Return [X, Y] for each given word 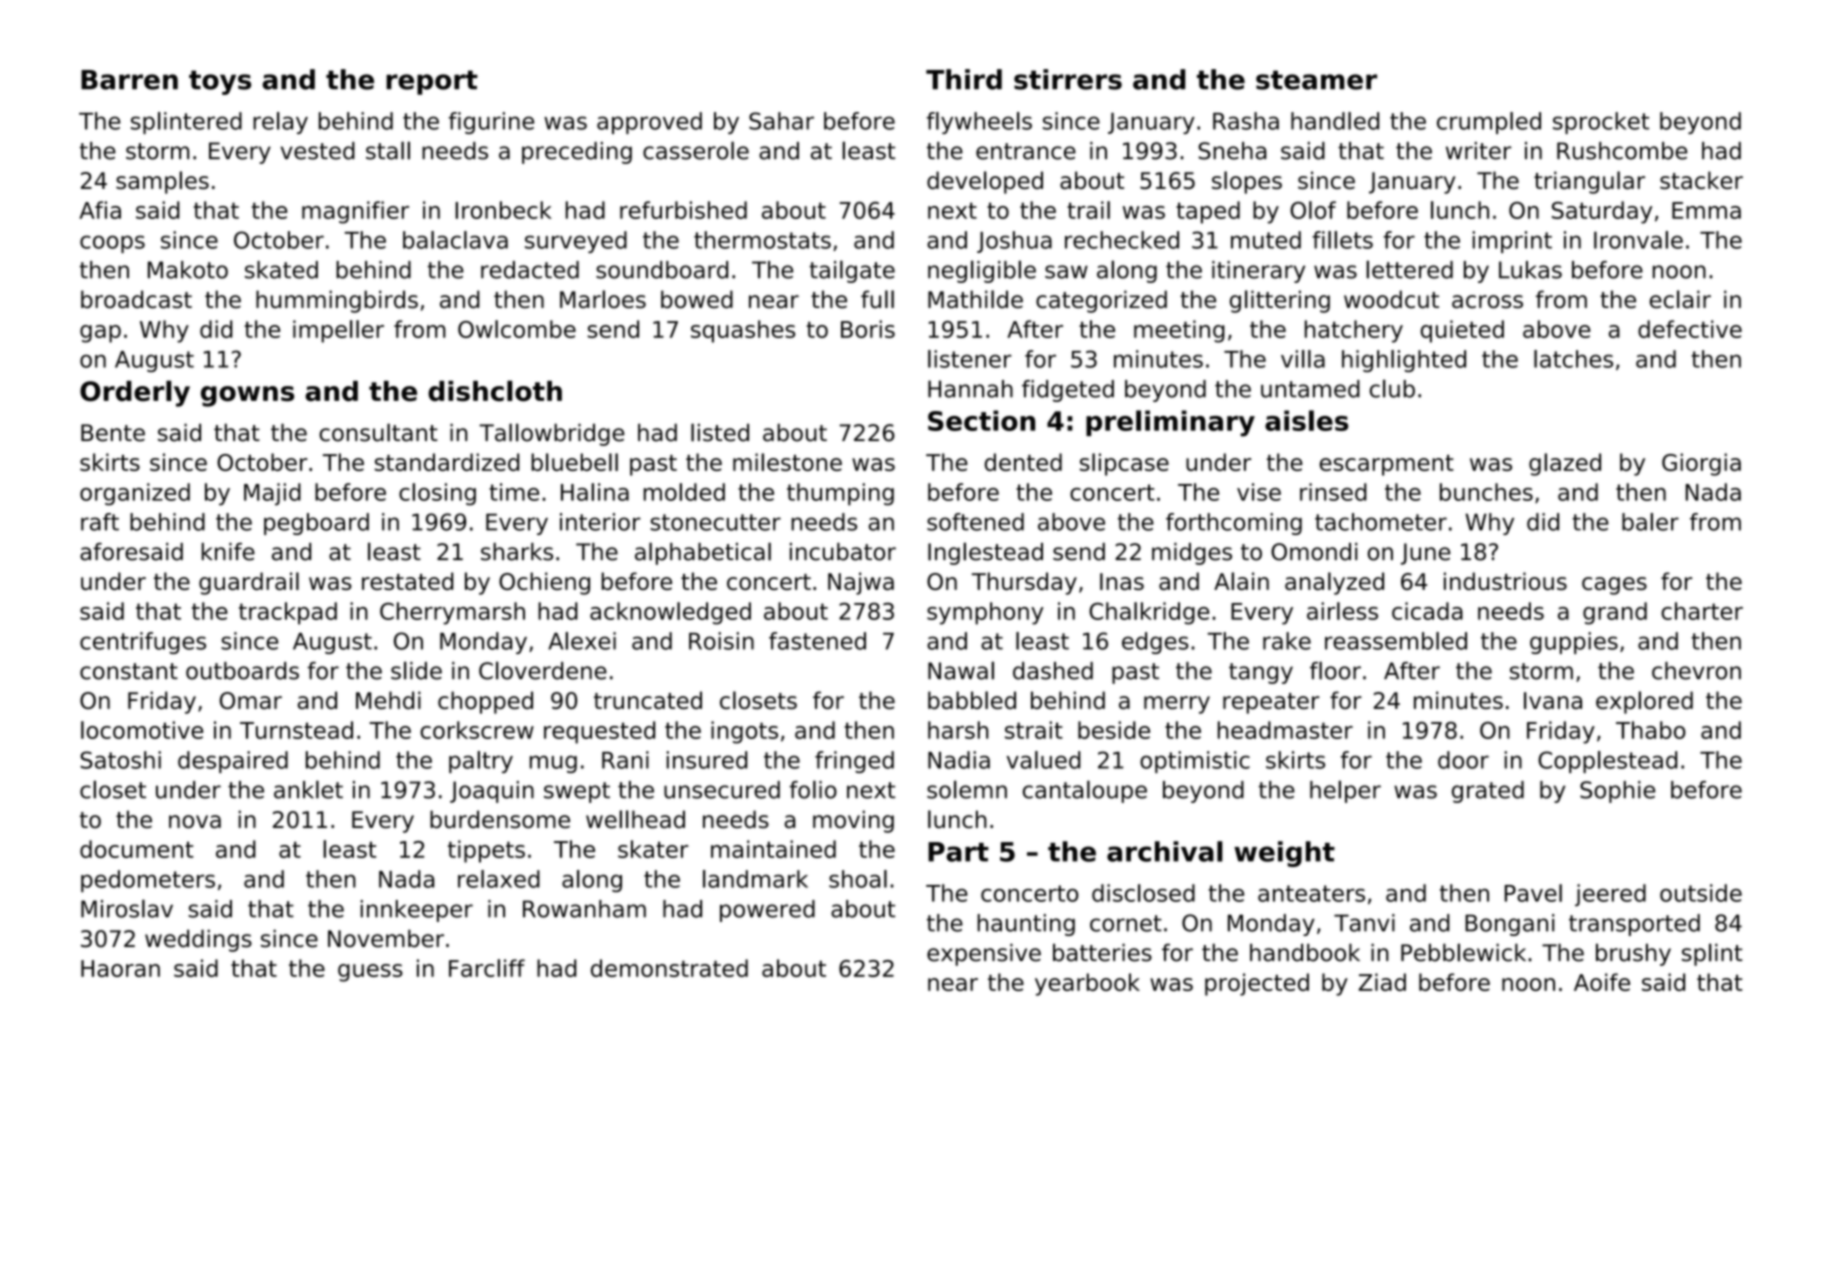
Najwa [861, 583]
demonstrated [669, 968]
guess [370, 973]
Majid [272, 494]
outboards [242, 671]
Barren [129, 80]
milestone [787, 462]
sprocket [1601, 123]
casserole [696, 150]
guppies [1574, 643]
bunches [1486, 492]
